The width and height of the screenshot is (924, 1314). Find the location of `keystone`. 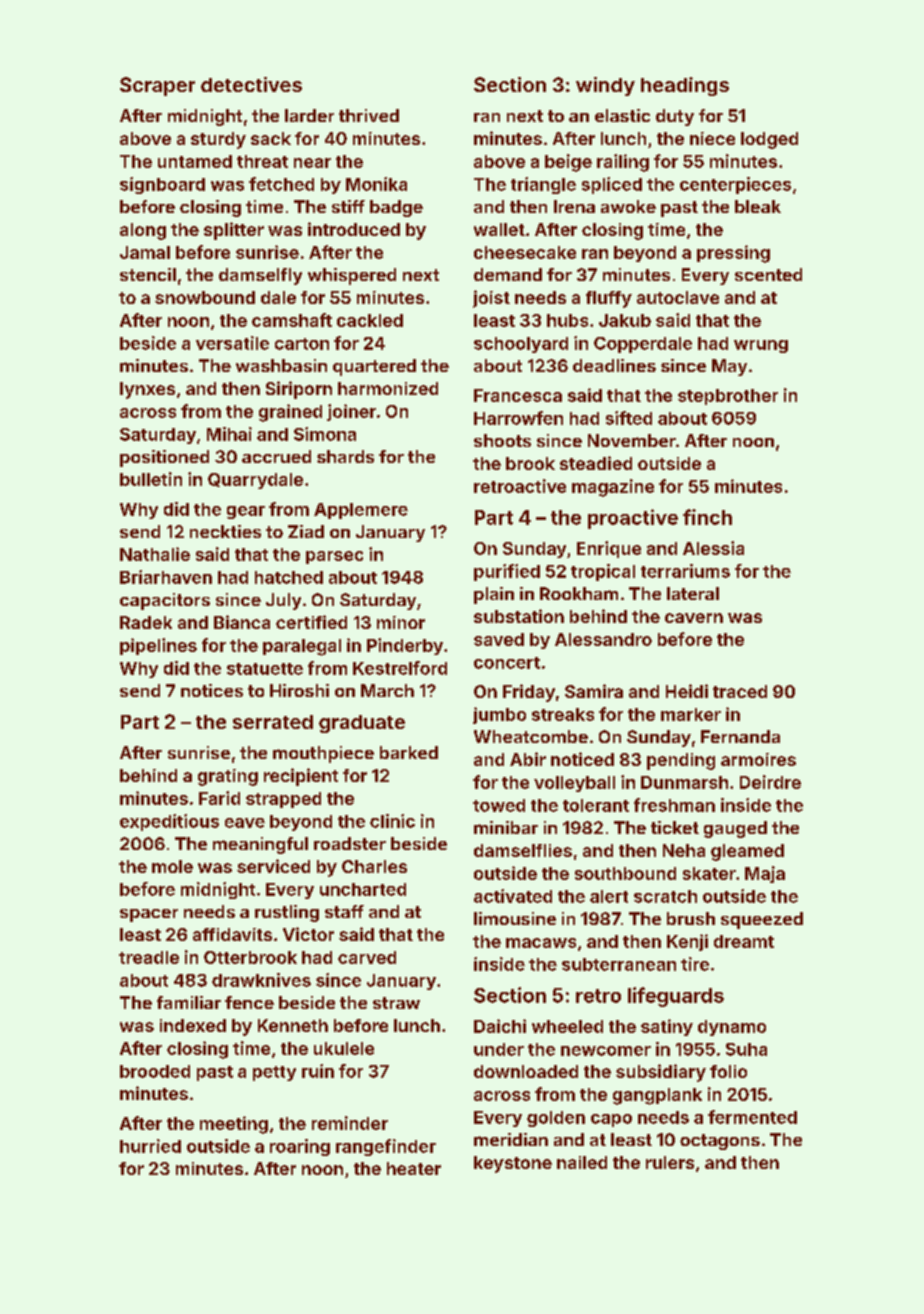

keystone is located at coordinates (513, 1164).
